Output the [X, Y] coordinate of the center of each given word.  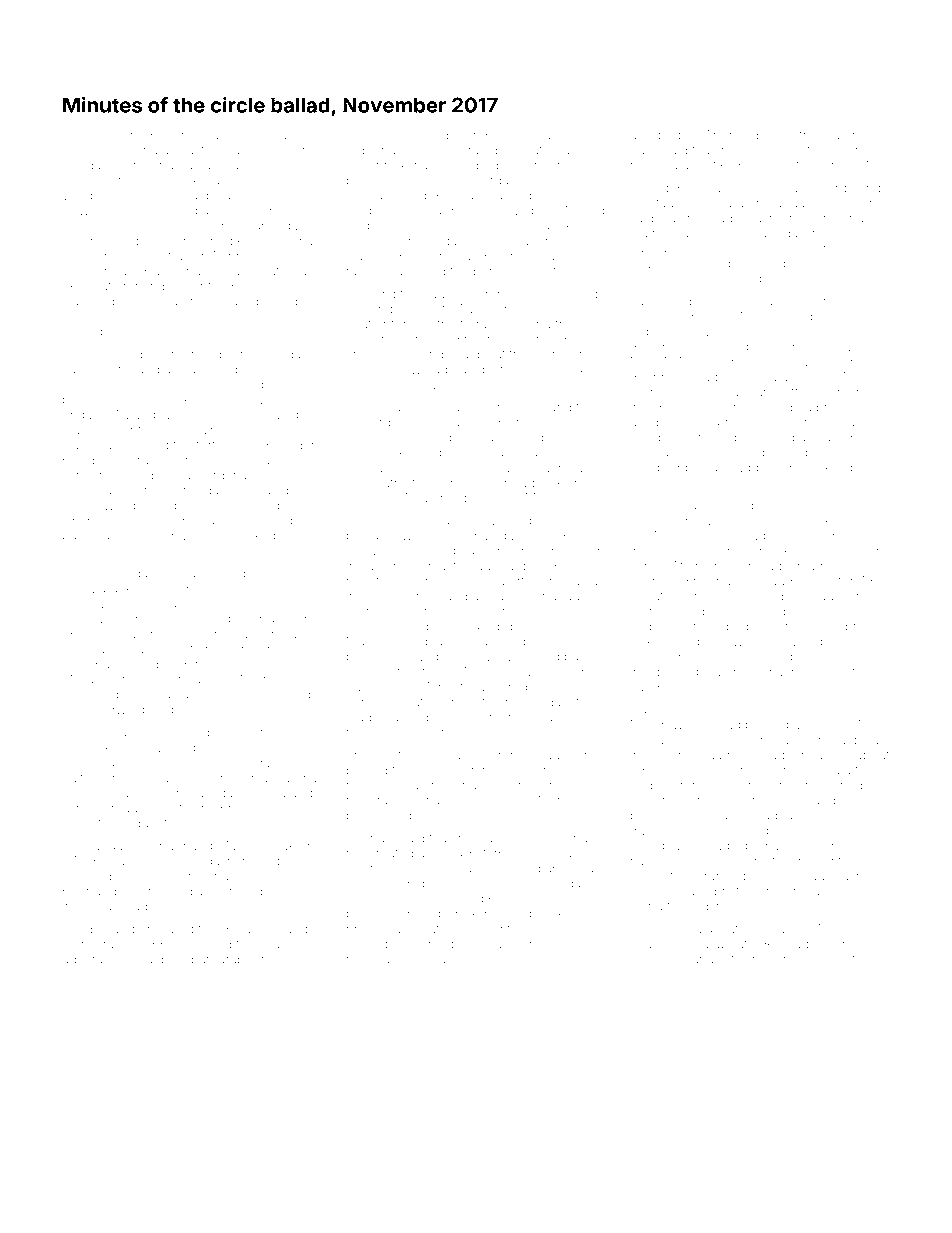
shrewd [856, 552]
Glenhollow [380, 135]
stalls [102, 604]
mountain [189, 430]
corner [552, 355]
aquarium [791, 817]
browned [749, 377]
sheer [141, 400]
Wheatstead [112, 906]
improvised [426, 340]
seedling [111, 764]
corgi [116, 152]
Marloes [562, 800]
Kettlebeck [819, 150]
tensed [579, 551]
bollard [765, 301]
